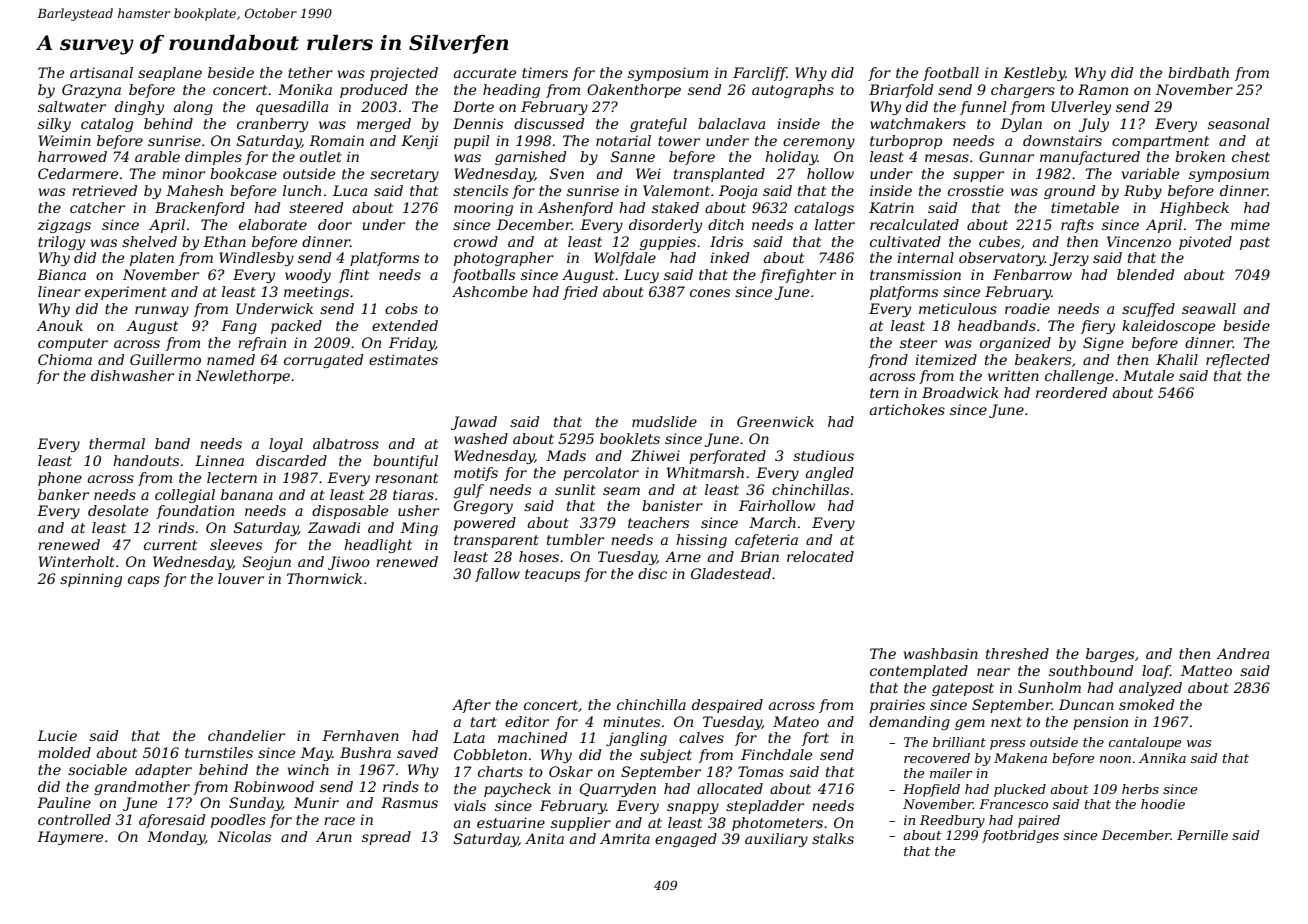  I want to click on ceremony, so click(819, 143).
